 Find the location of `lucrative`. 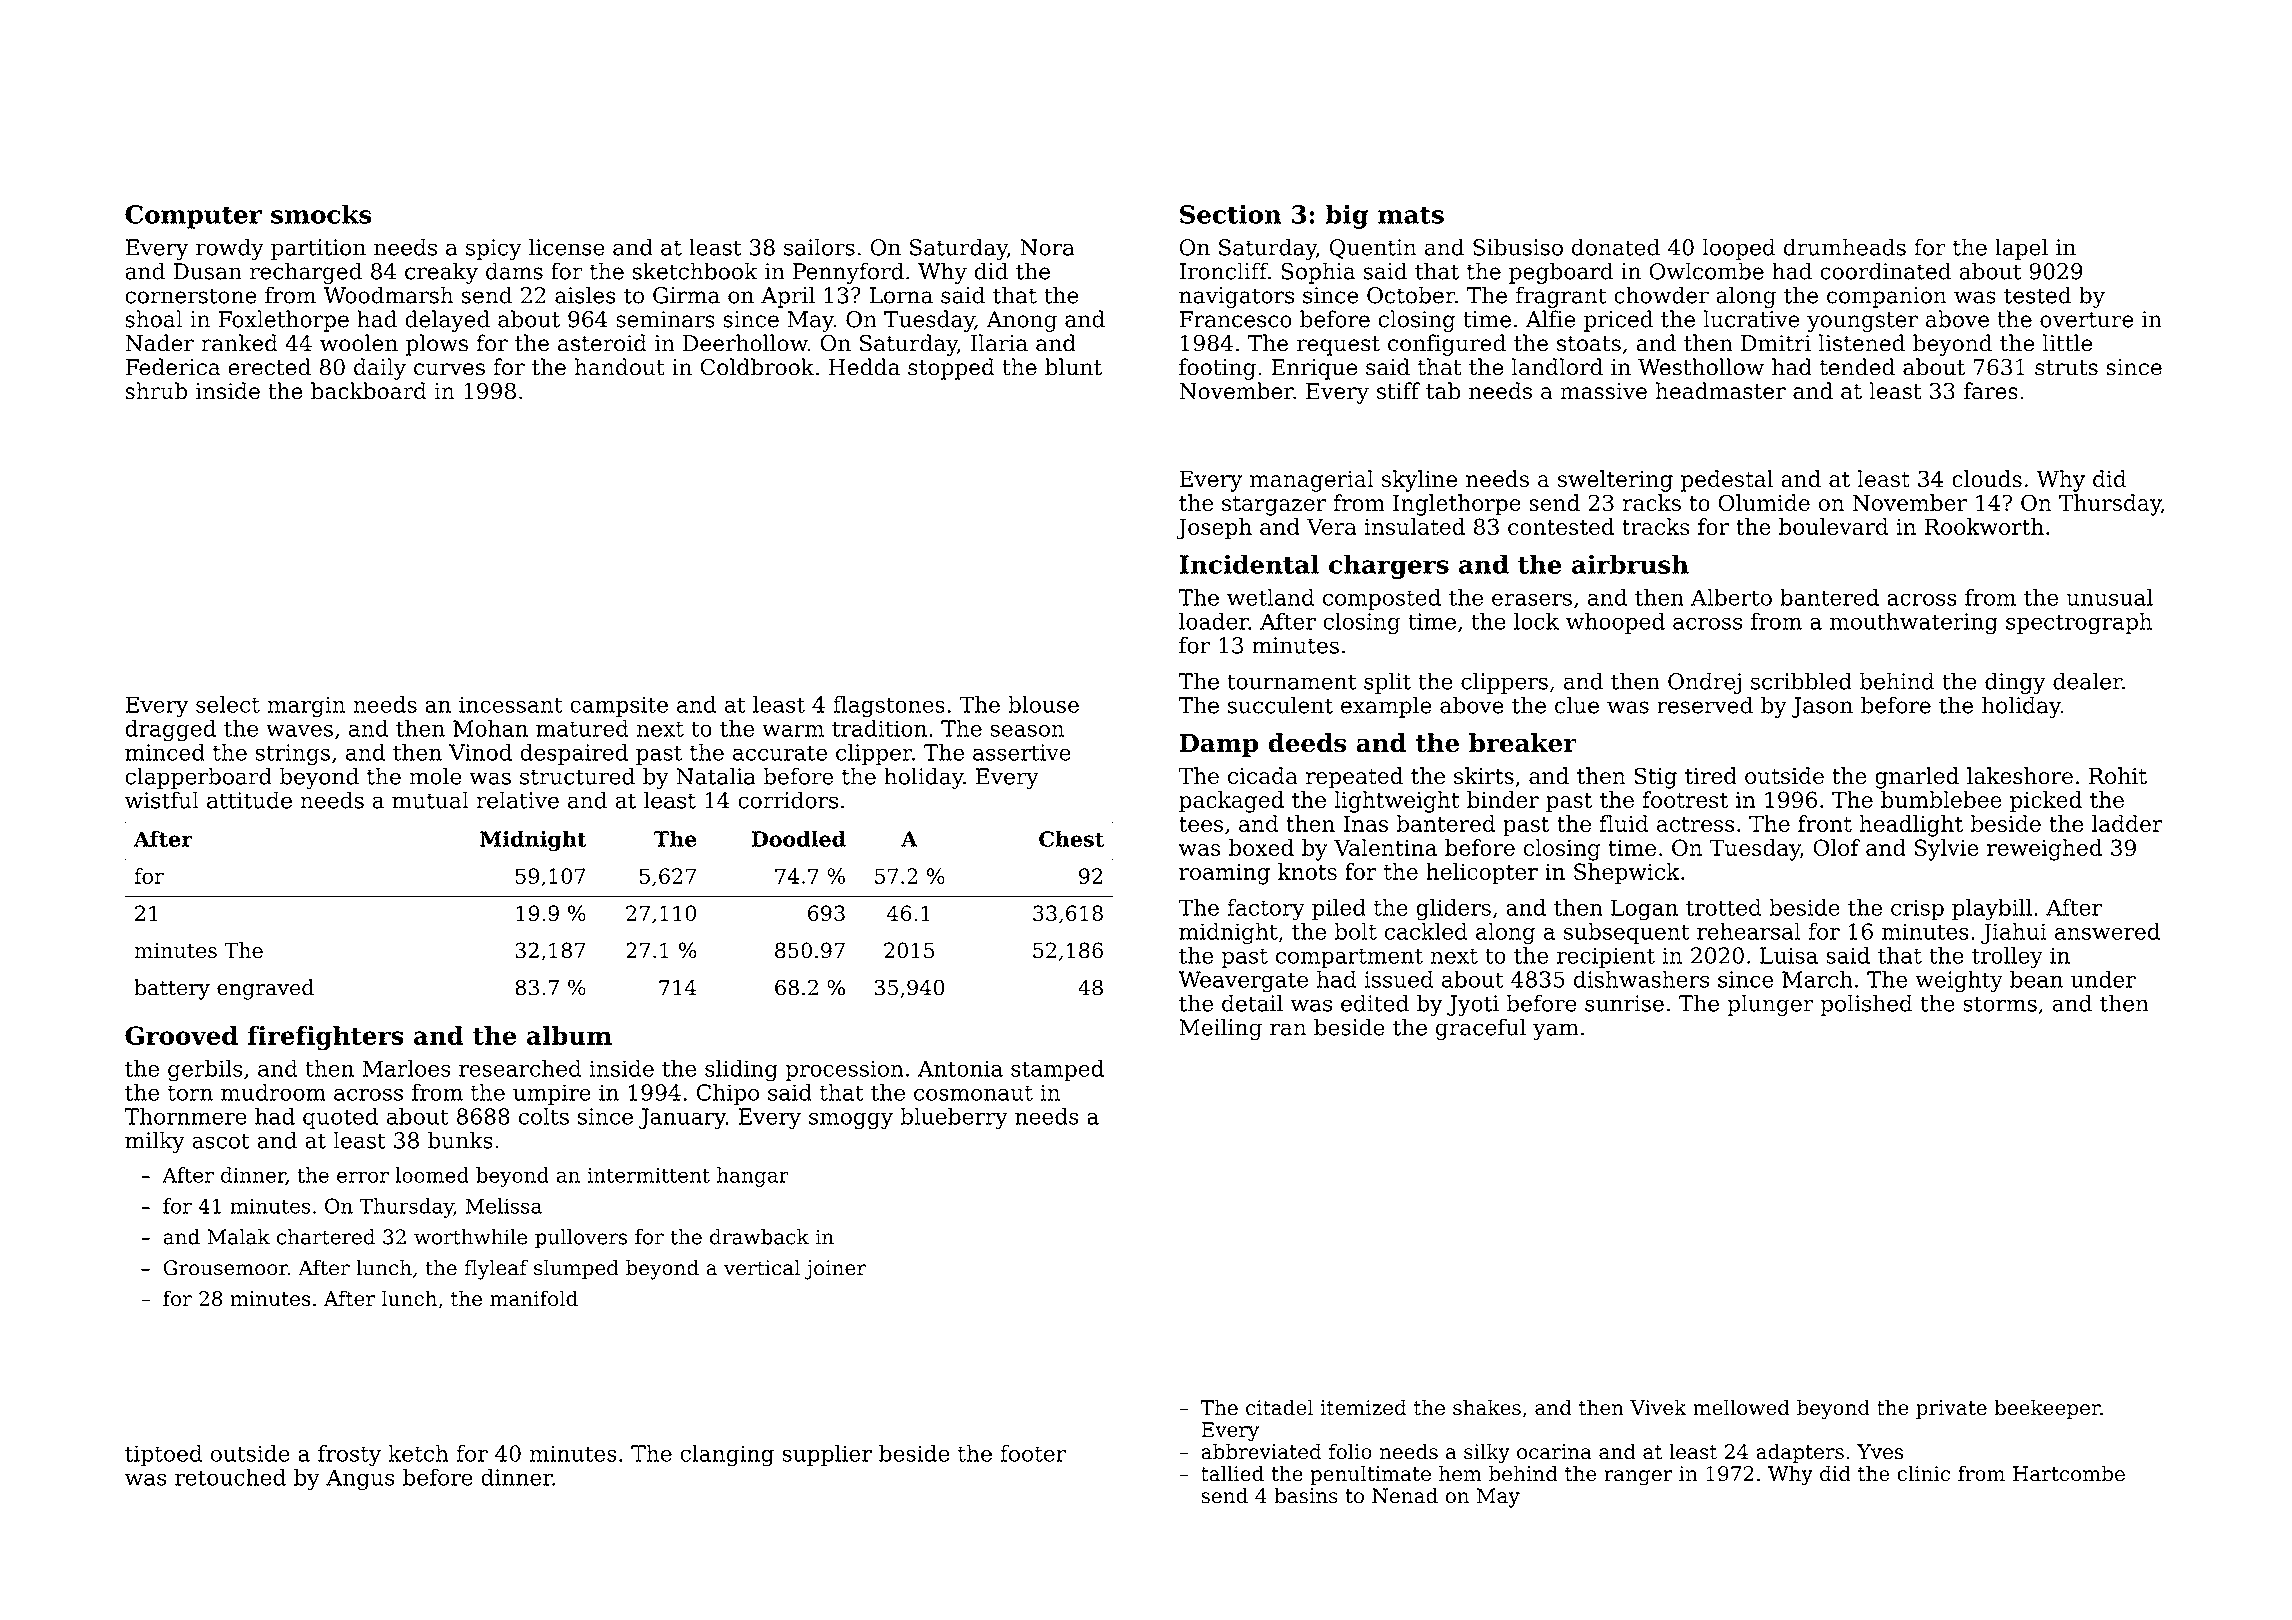

lucrative is located at coordinates (1751, 319).
